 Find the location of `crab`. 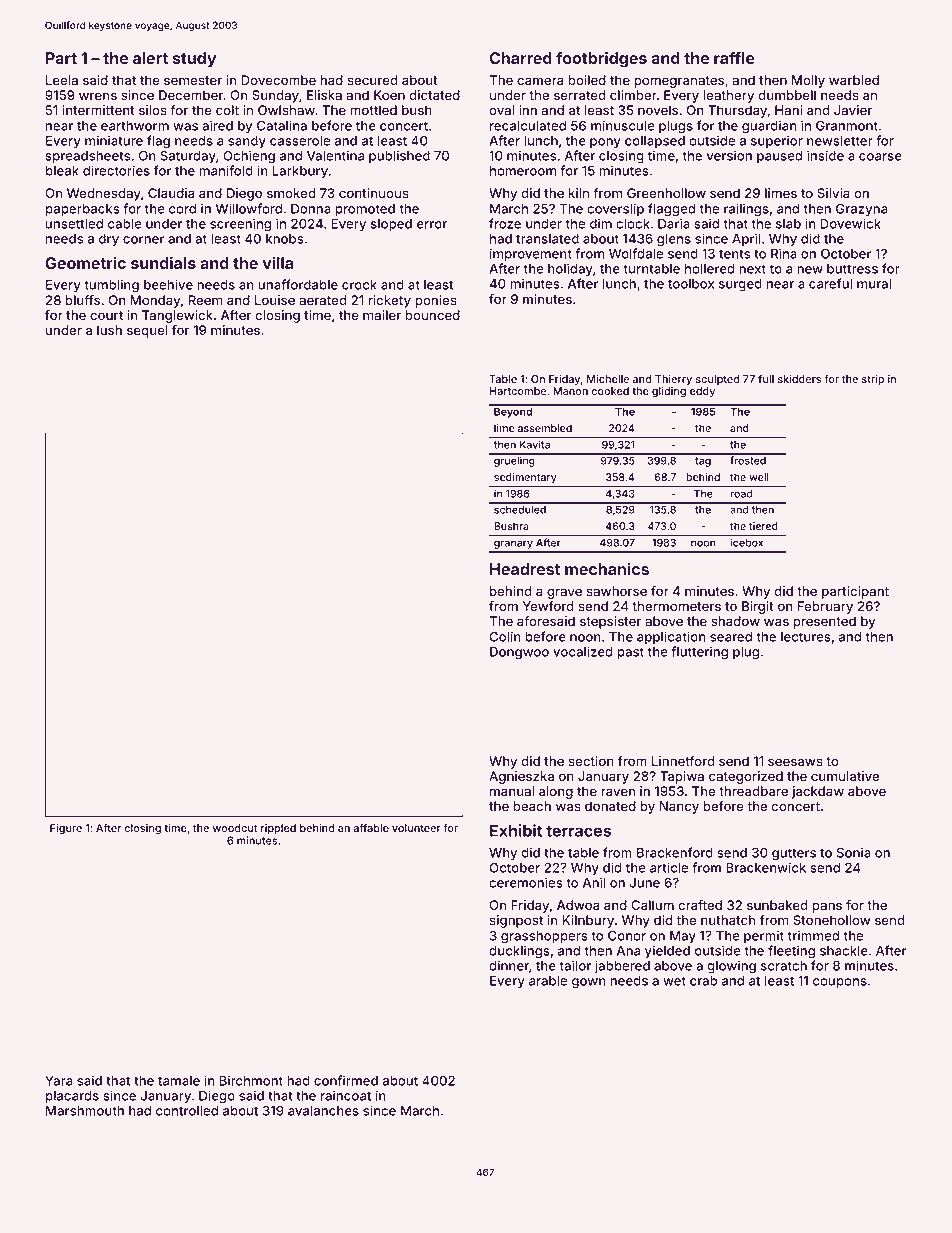

crab is located at coordinates (703, 981).
